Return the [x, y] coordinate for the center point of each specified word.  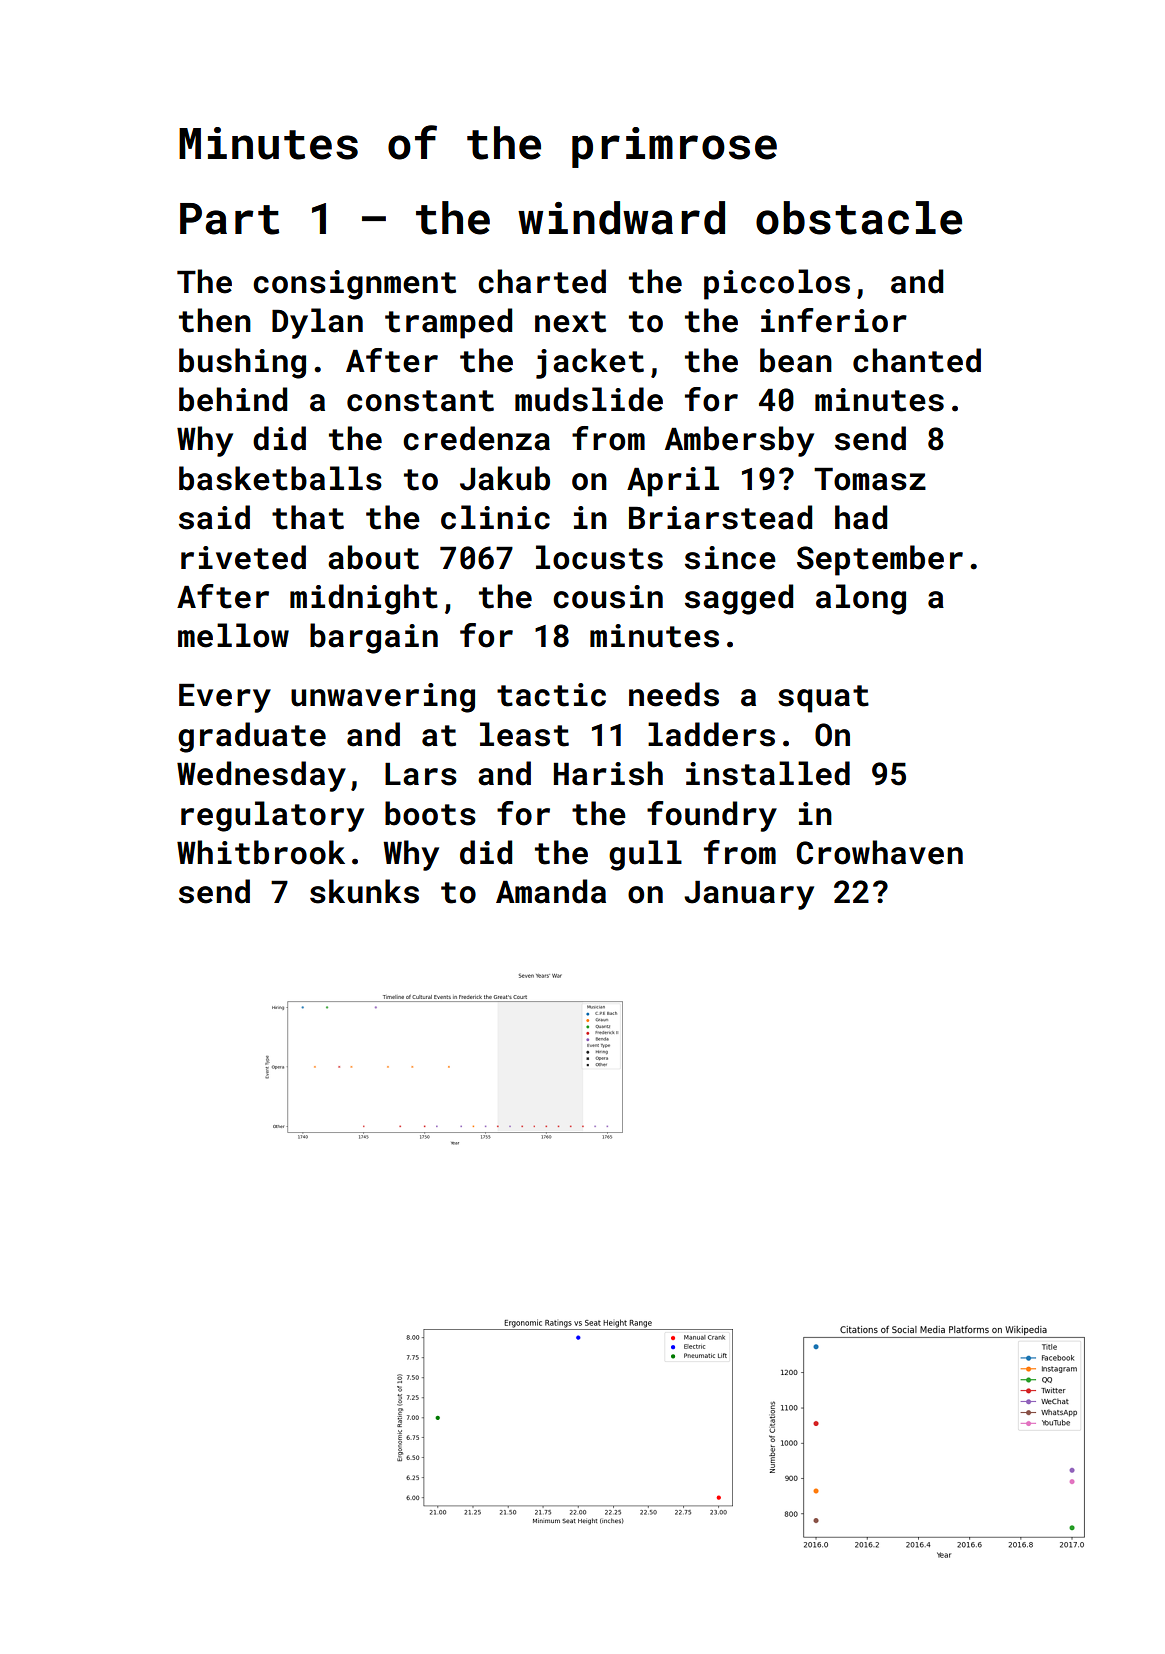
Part [229, 219]
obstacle [859, 218]
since [730, 558]
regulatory [272, 816]
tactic [551, 695]
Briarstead [720, 517]
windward [621, 218]
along [861, 599]
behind [233, 399]
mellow [233, 635]
